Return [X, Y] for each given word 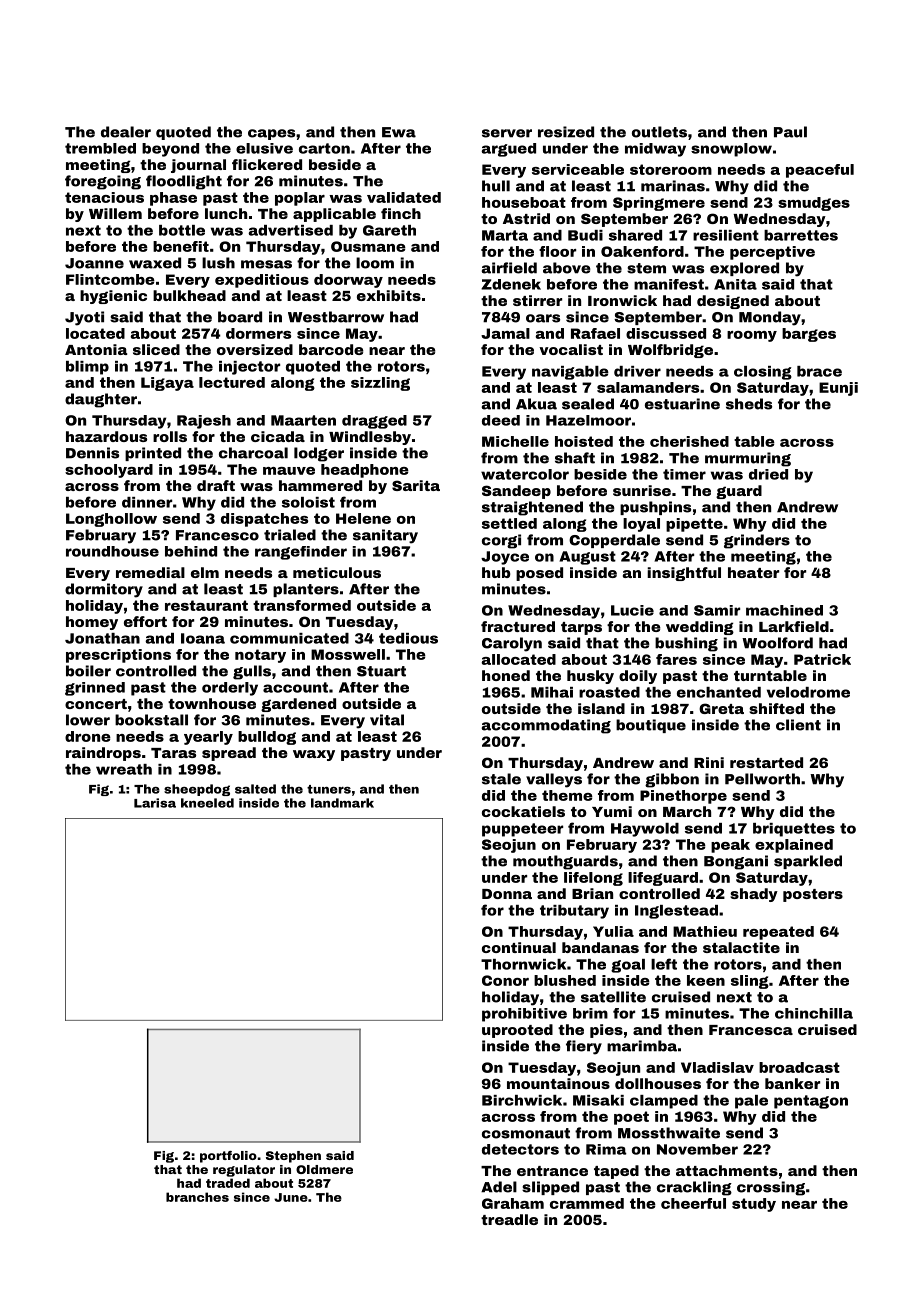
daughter [101, 400]
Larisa [155, 803]
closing [763, 373]
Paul [790, 132]
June [291, 1197]
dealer [126, 132]
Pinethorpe [683, 797]
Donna [507, 894]
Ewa [399, 132]
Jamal [505, 333]
